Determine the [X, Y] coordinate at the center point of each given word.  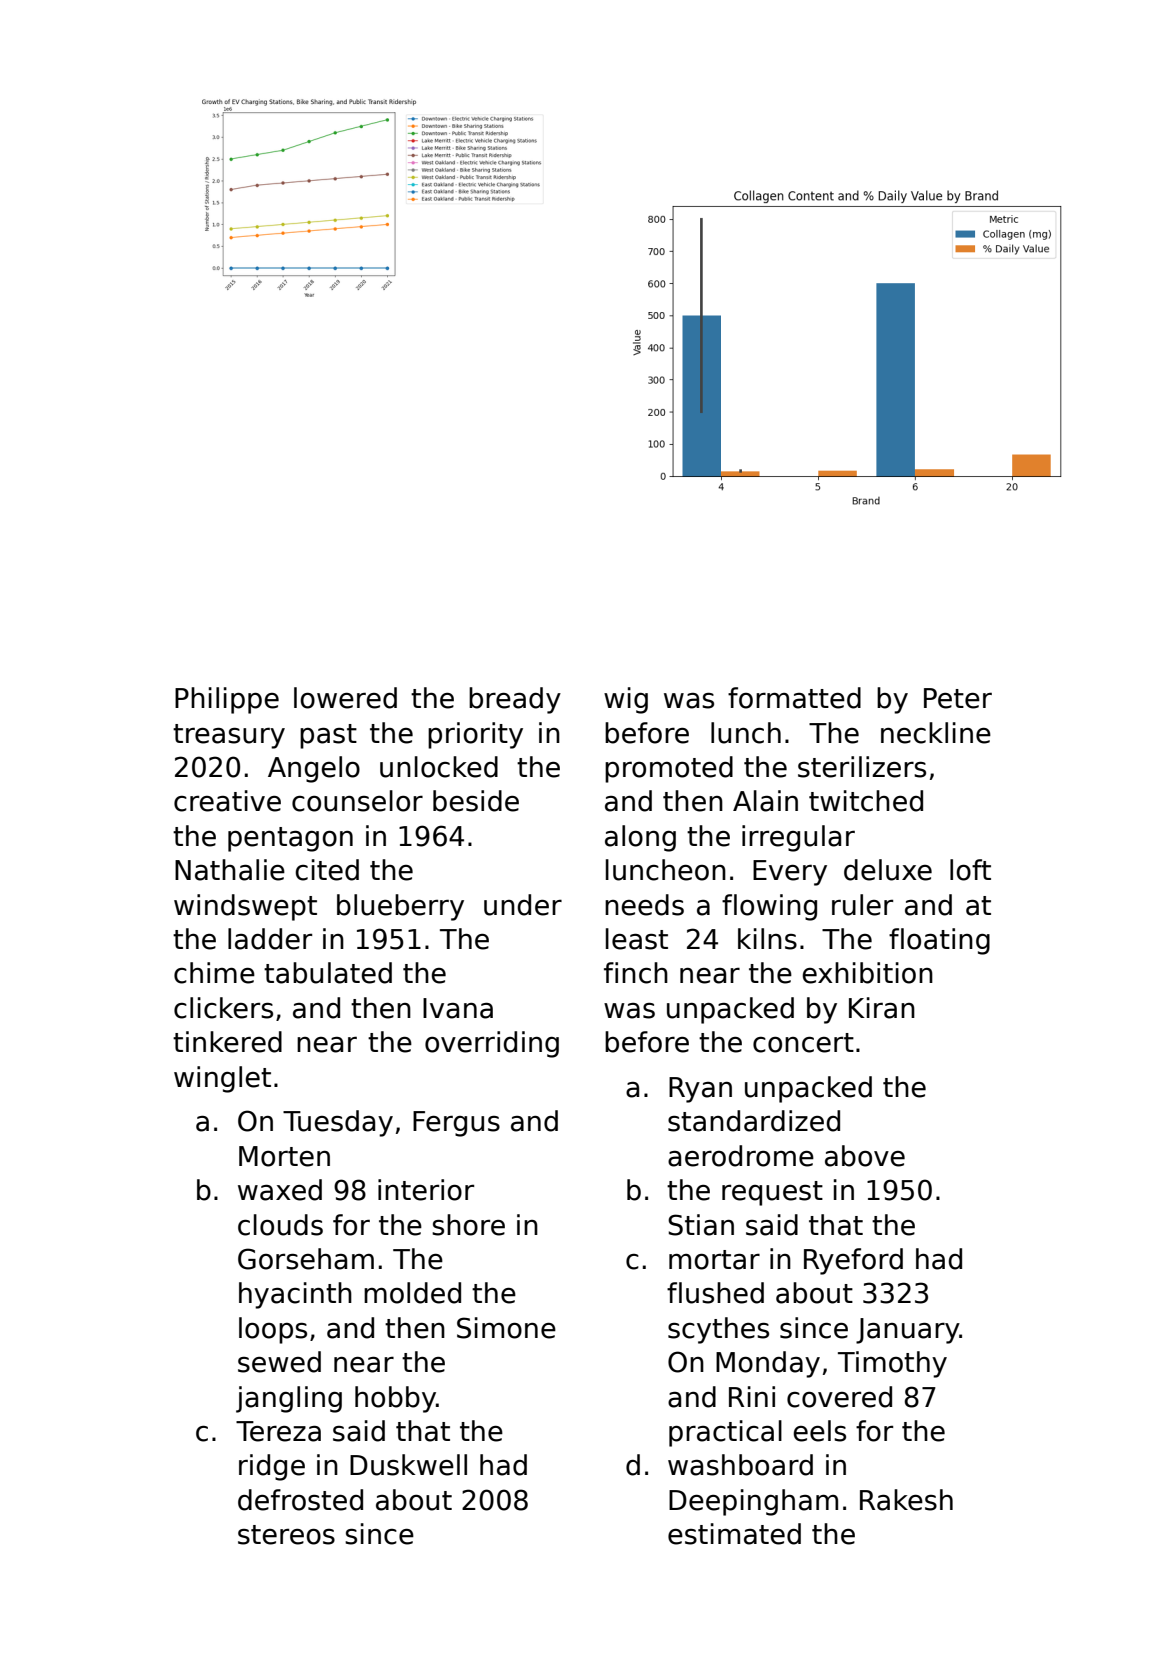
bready [515, 700]
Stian [701, 1225]
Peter [958, 698]
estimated [734, 1534]
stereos [286, 1535]
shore [468, 1225]
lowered [345, 698]
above [865, 1156]
